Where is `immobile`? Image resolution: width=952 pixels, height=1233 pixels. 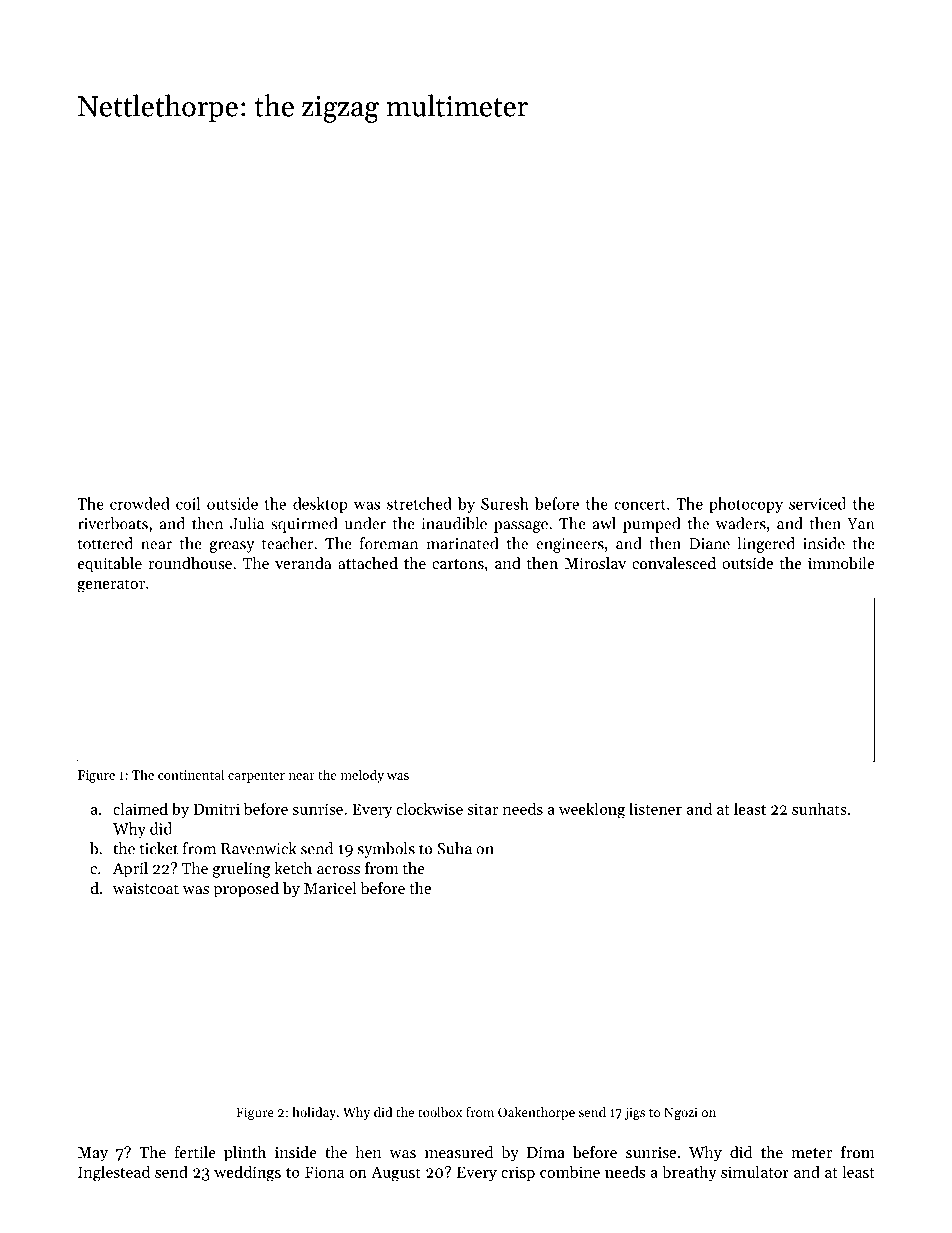 immobile is located at coordinates (841, 563).
